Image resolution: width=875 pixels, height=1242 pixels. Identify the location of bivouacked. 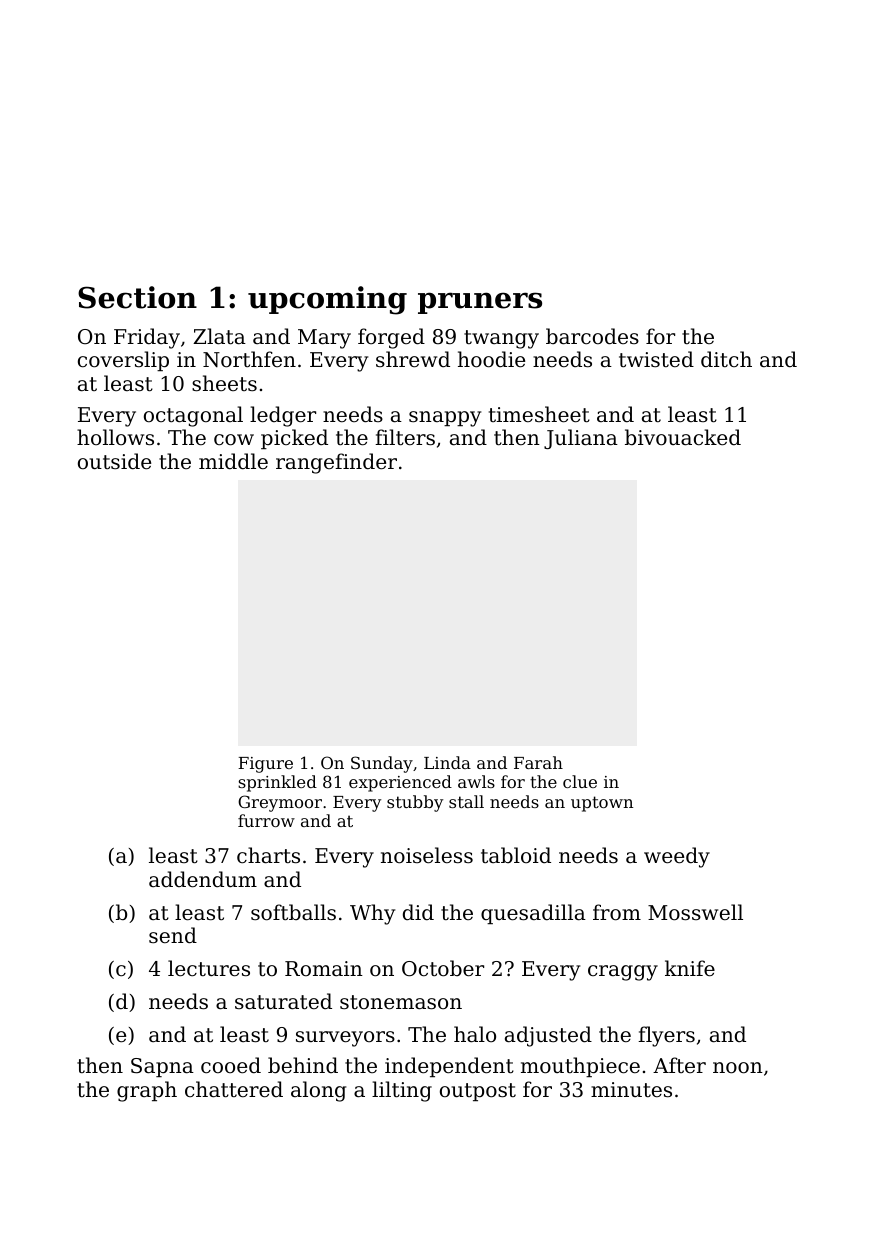
(683, 437).
